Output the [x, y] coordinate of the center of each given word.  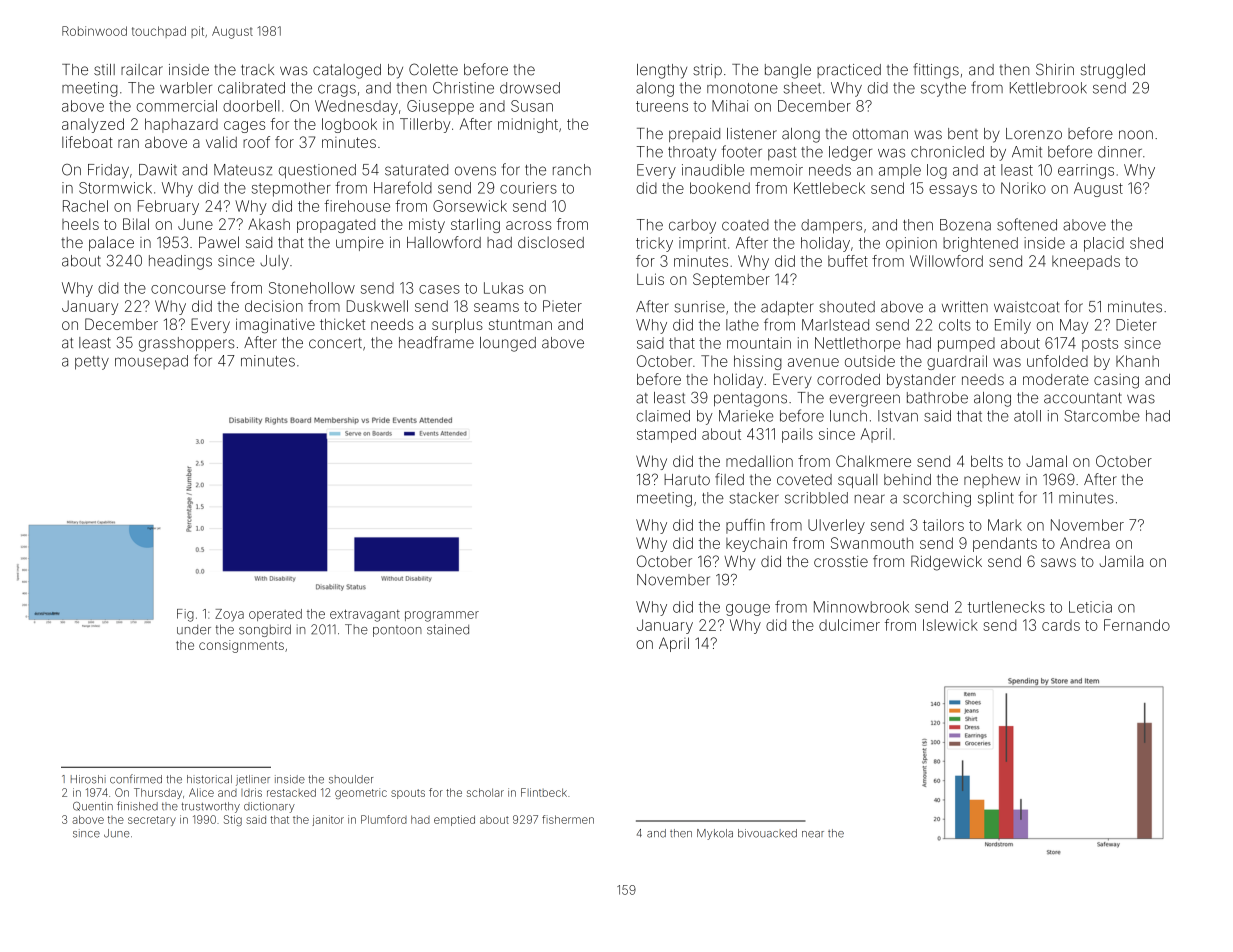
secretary [152, 821]
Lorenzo [1034, 134]
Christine [463, 88]
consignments [241, 646]
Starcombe [1102, 416]
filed [729, 479]
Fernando [1137, 625]
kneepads [1086, 262]
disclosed [551, 242]
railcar [142, 70]
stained [448, 629]
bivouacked [767, 833]
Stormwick [115, 188]
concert [335, 343]
